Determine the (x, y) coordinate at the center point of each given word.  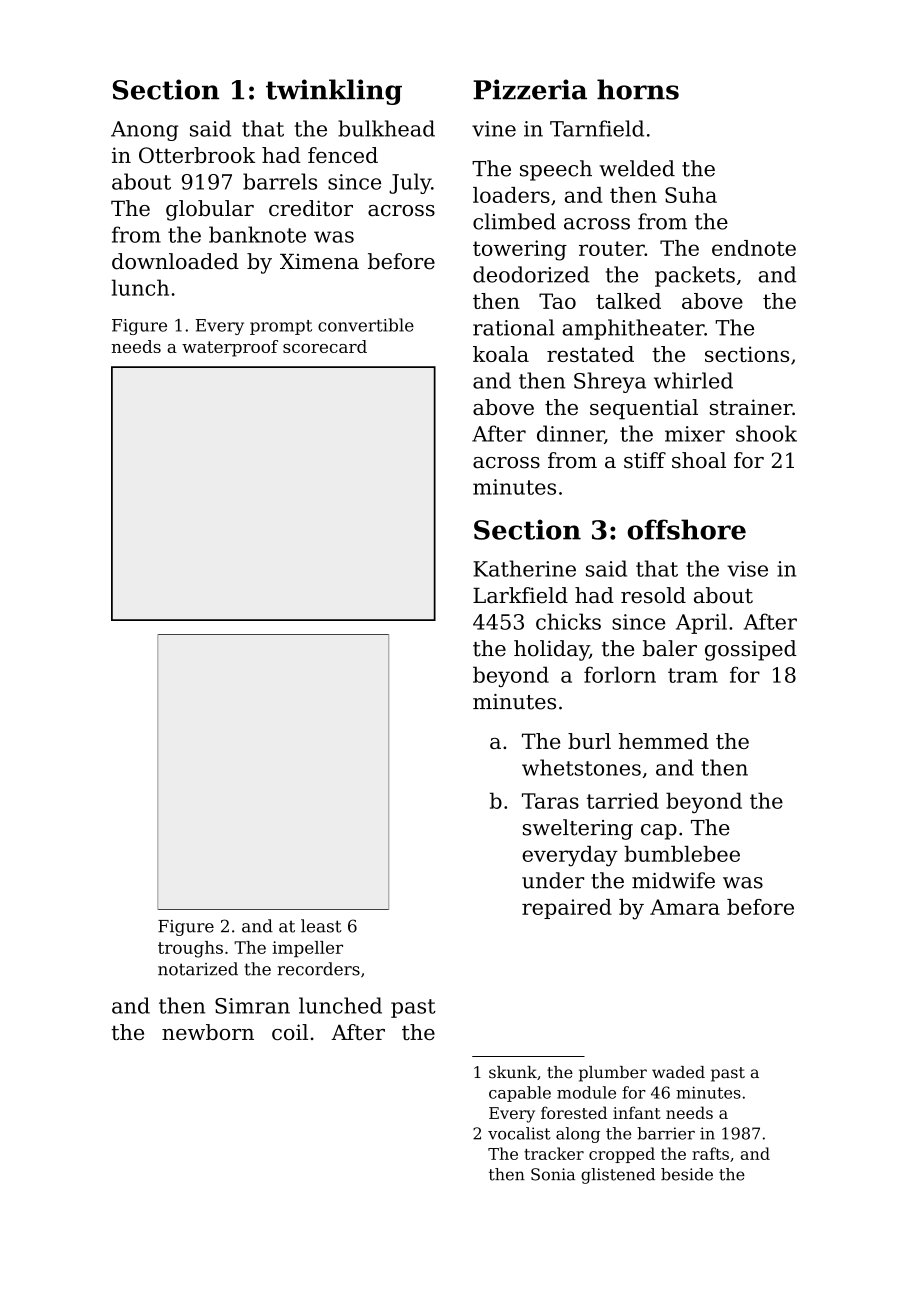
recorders (319, 969)
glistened (618, 1176)
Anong (144, 131)
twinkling (334, 92)
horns (638, 89)
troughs (190, 949)
